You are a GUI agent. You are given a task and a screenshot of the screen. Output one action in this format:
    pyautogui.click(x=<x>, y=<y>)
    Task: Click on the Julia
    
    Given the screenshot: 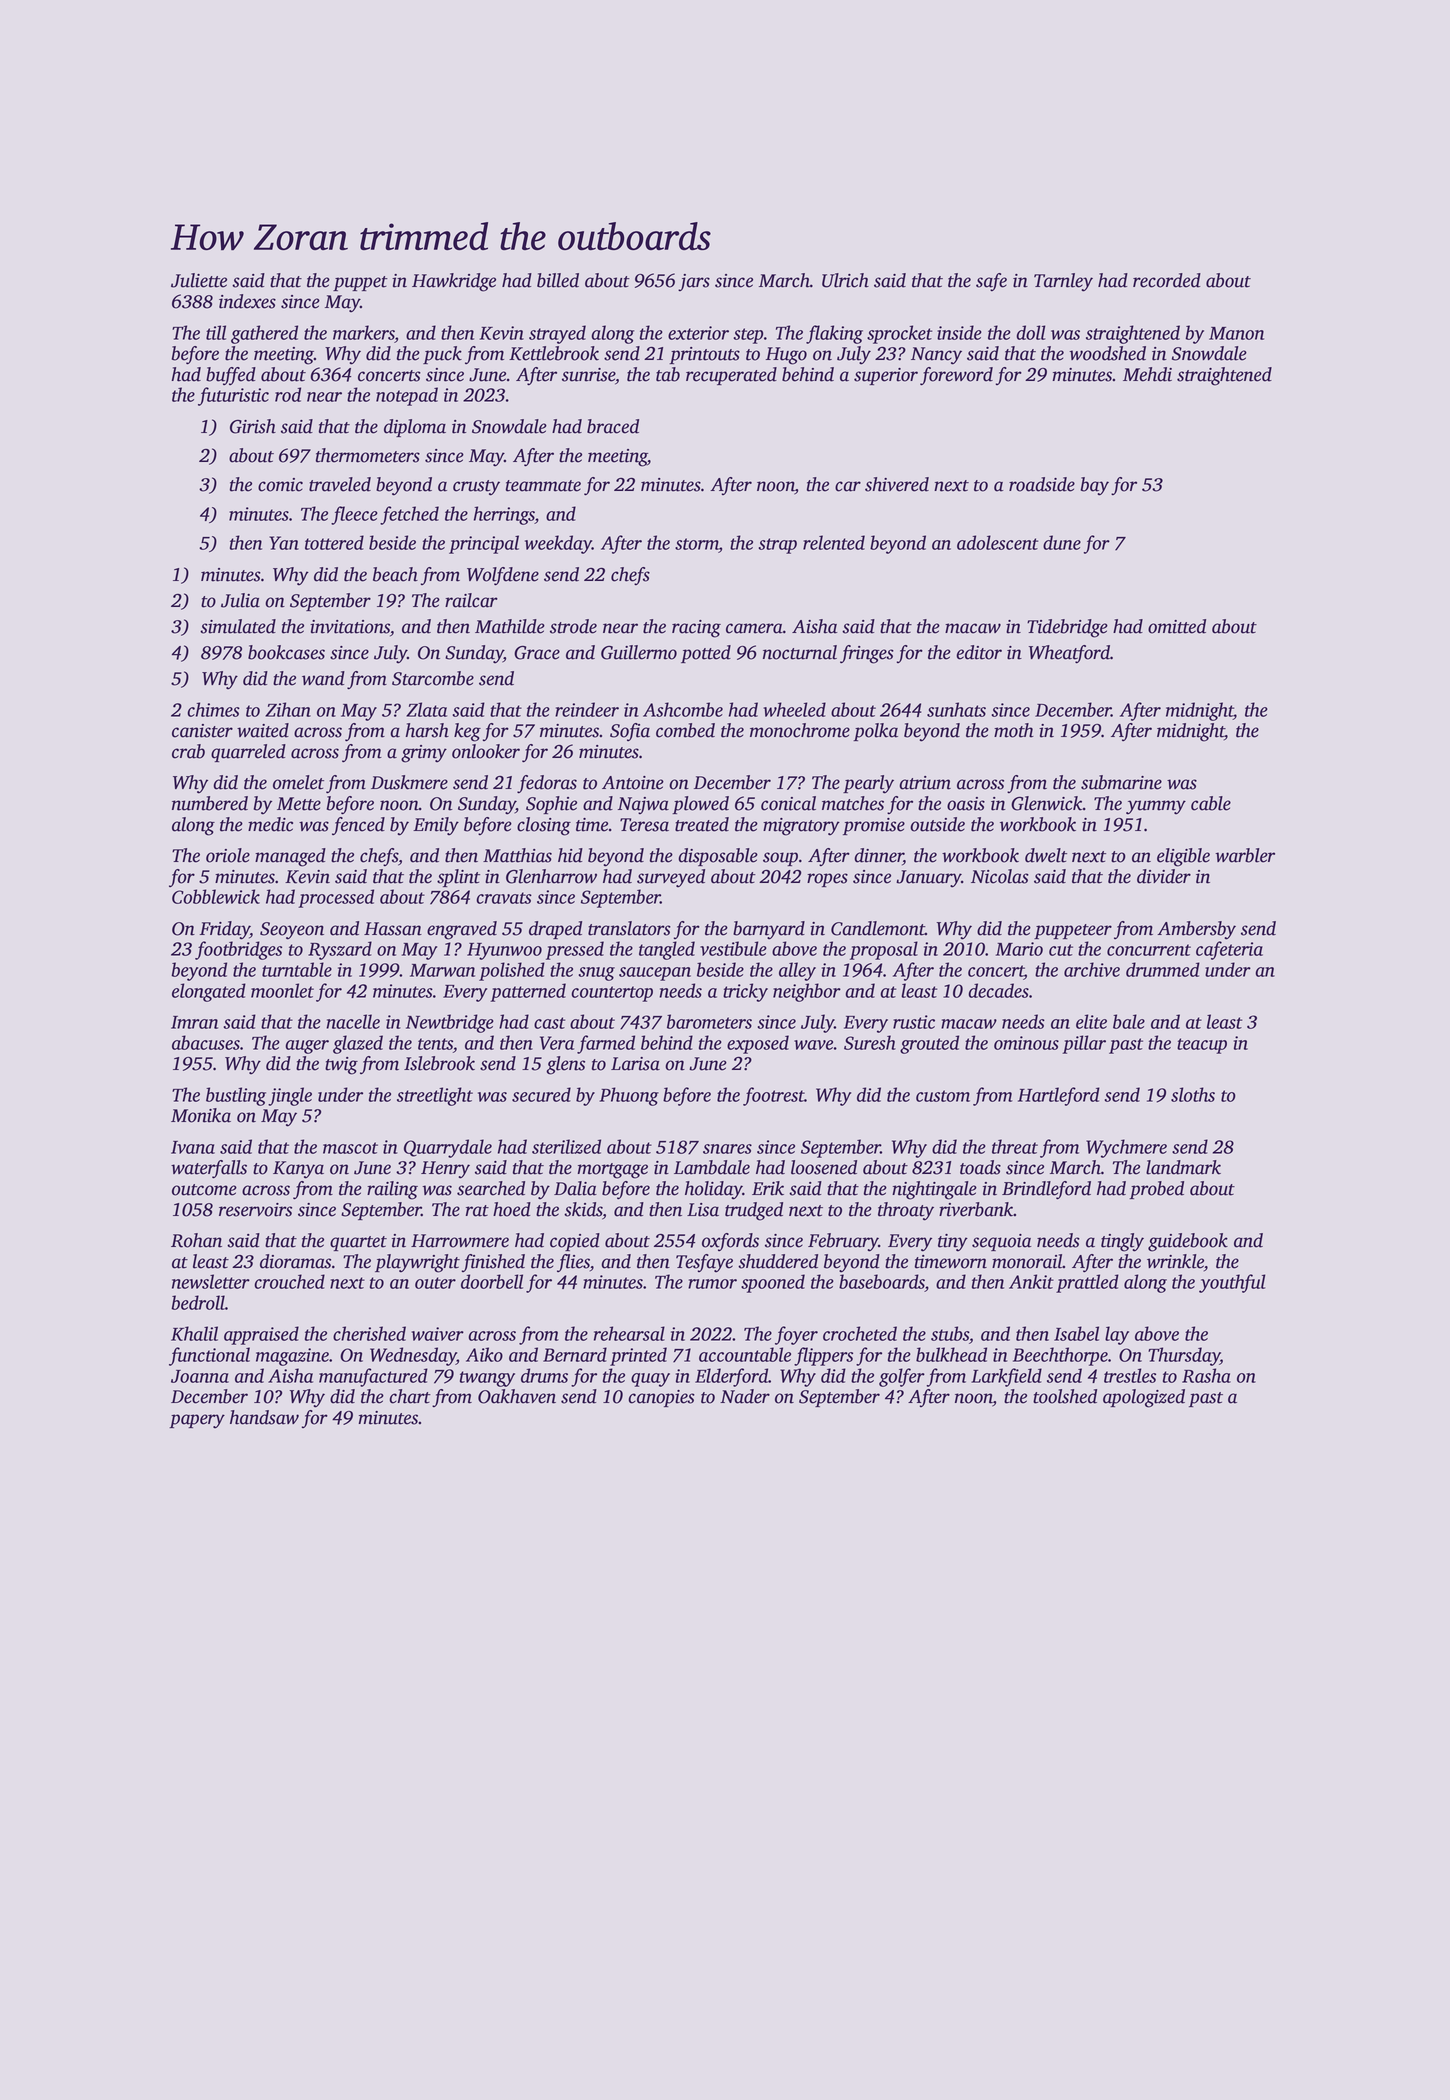 What is the action you would take?
    pyautogui.click(x=240, y=600)
